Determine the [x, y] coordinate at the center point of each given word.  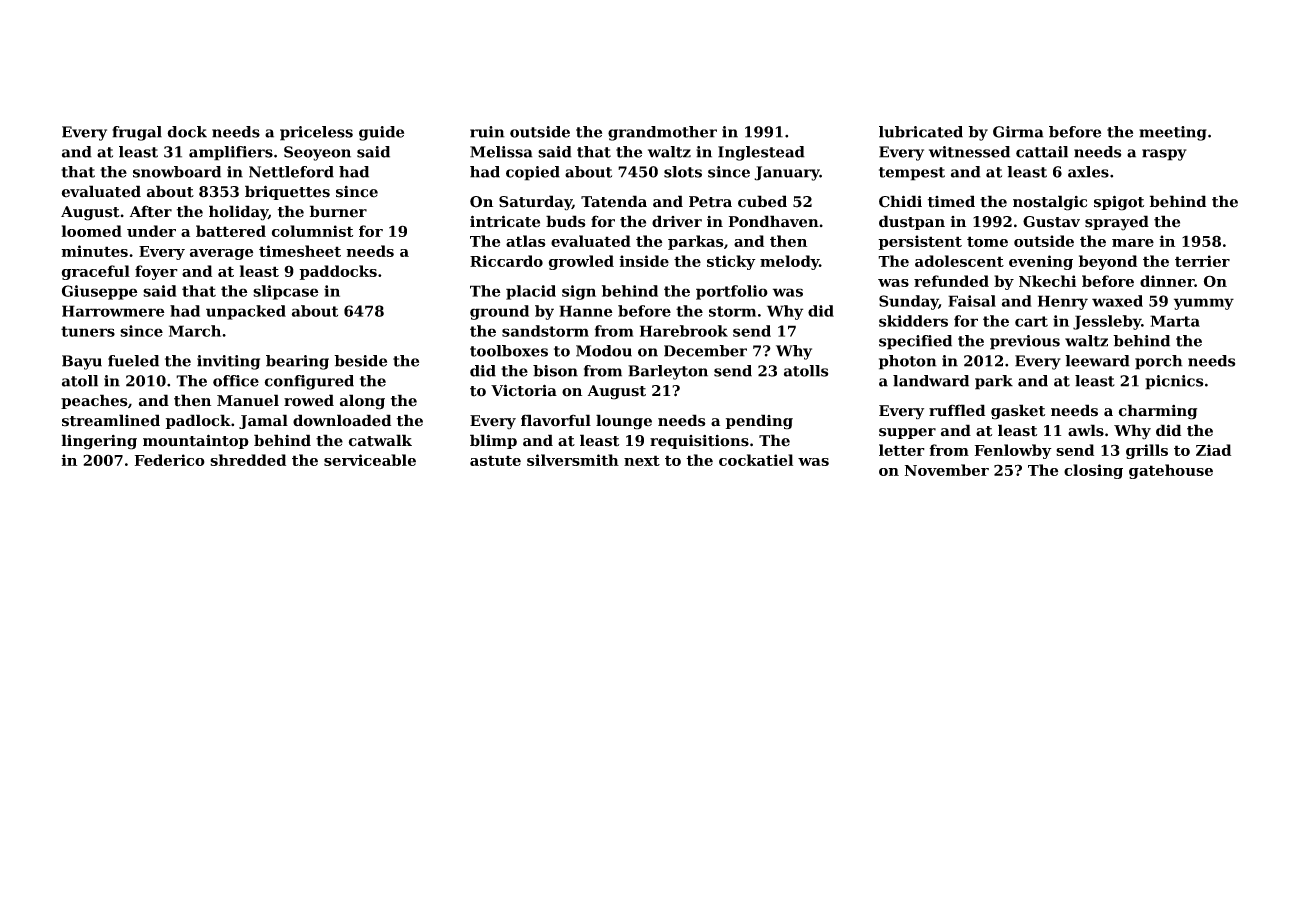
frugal [137, 133]
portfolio [732, 292]
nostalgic [1050, 203]
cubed [762, 201]
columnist [312, 231]
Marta [1175, 321]
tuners [88, 331]
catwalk [380, 440]
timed [951, 201]
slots [683, 172]
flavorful [556, 420]
